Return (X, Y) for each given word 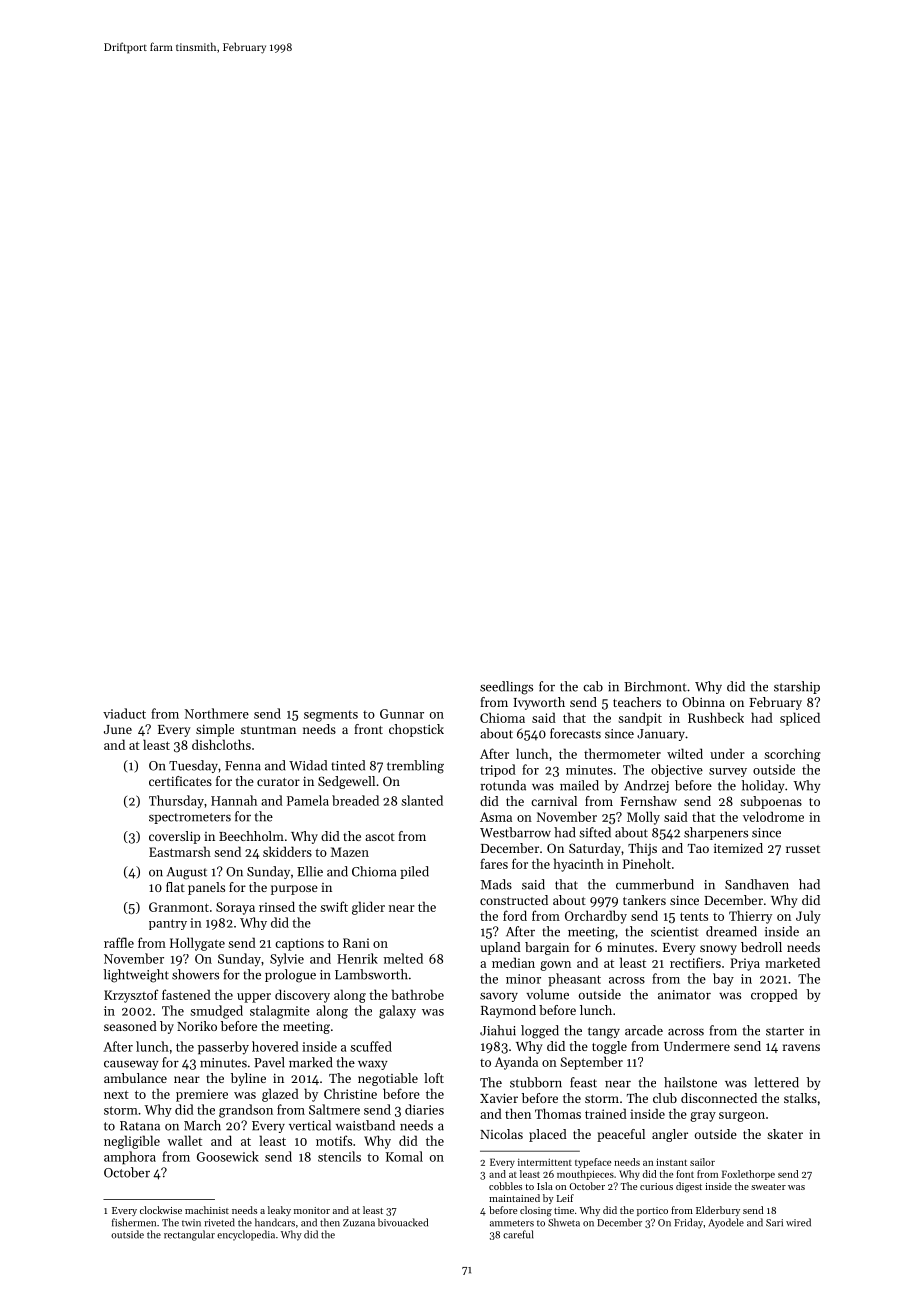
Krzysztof (131, 996)
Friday (688, 1223)
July (808, 917)
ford (515, 915)
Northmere (217, 713)
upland (500, 948)
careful (518, 1234)
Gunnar (402, 714)
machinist (207, 1210)
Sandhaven (757, 884)
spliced (800, 719)
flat (175, 887)
